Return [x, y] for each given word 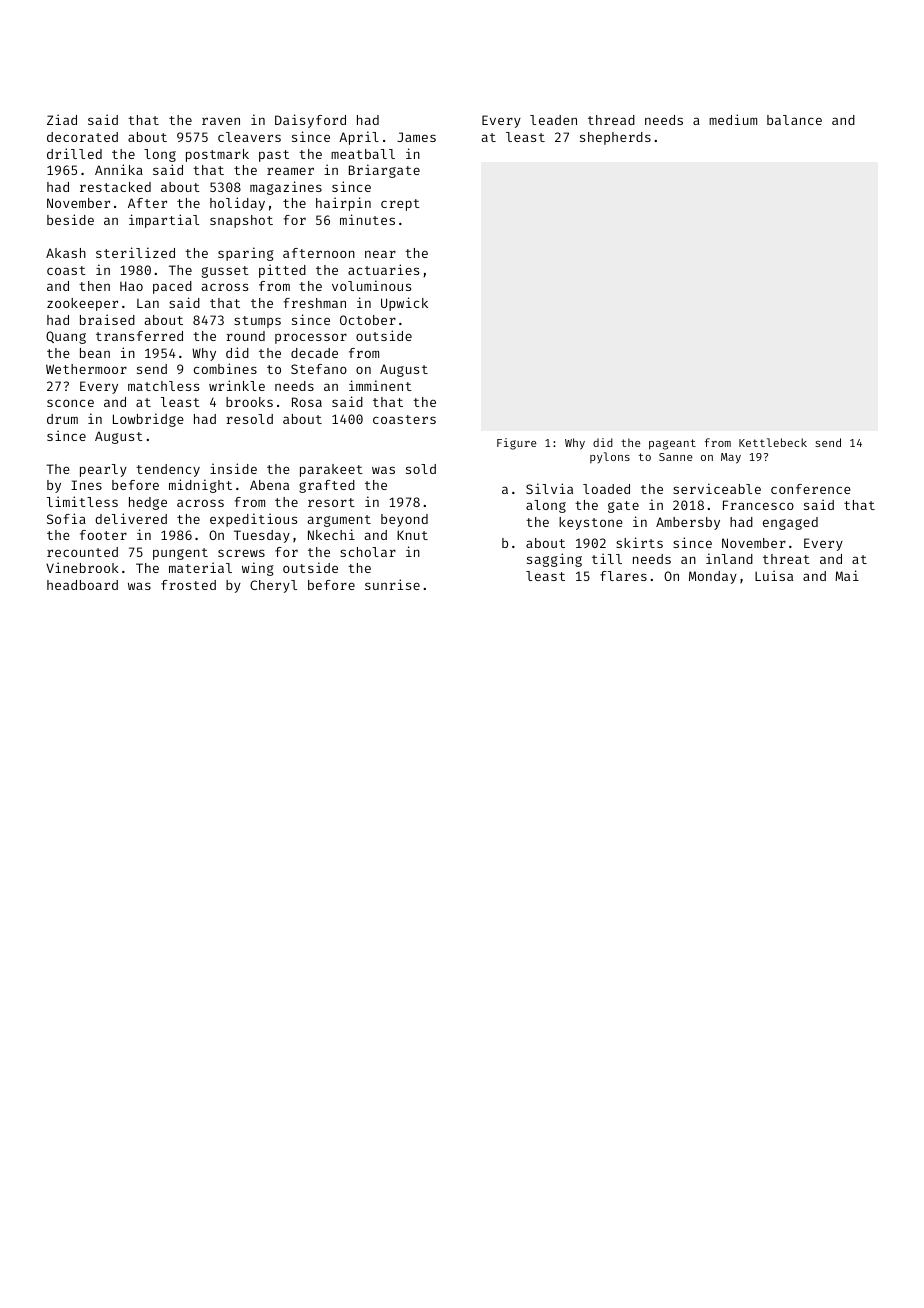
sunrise [392, 584]
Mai [847, 575]
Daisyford [310, 121]
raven [221, 121]
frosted [188, 585]
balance [794, 120]
